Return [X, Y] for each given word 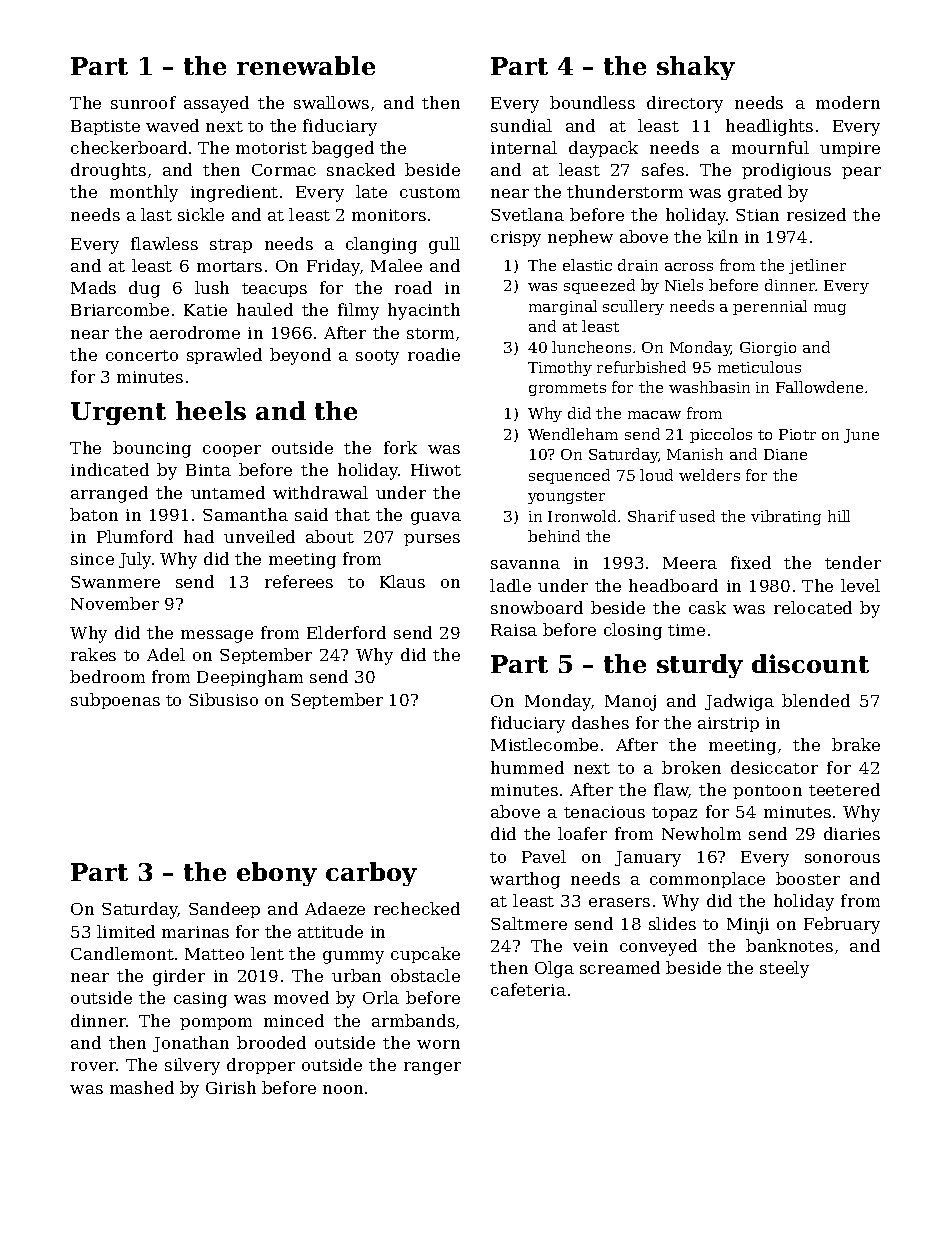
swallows [331, 102]
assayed [216, 104]
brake [856, 744]
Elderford [346, 632]
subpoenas [115, 701]
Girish [231, 1087]
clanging [381, 245]
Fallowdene [819, 387]
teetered [844, 789]
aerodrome [195, 332]
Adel [166, 654]
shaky [696, 68]
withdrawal [320, 492]
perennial [770, 307]
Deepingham [250, 678]
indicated [110, 469]
